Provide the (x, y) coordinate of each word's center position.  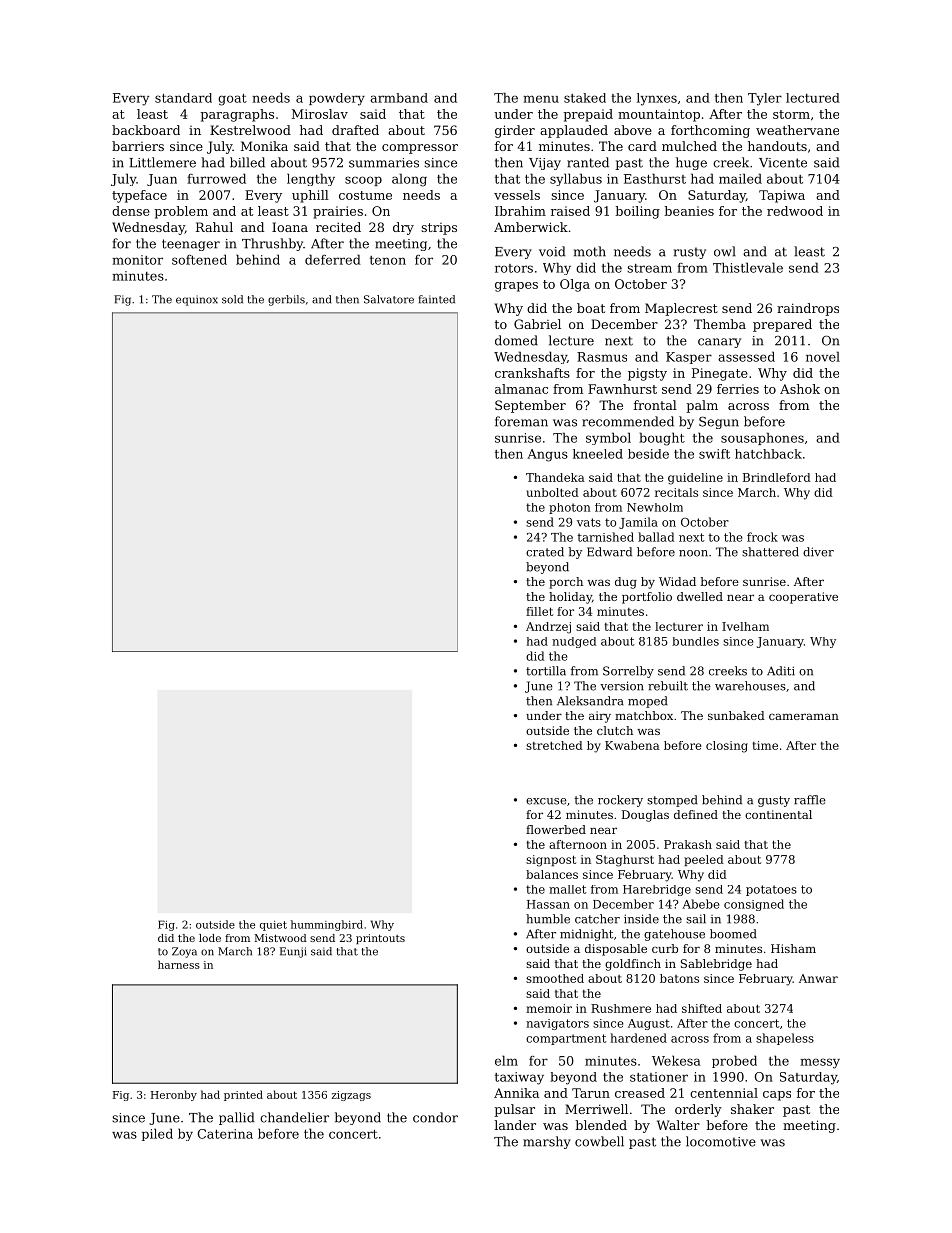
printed (243, 1095)
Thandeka (555, 477)
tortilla (546, 671)
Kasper (689, 358)
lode (210, 938)
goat (232, 100)
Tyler (765, 99)
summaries (384, 163)
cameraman (804, 716)
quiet (273, 926)
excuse (546, 801)
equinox (197, 300)
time (765, 745)
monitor (137, 260)
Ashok (800, 389)
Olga (575, 285)
